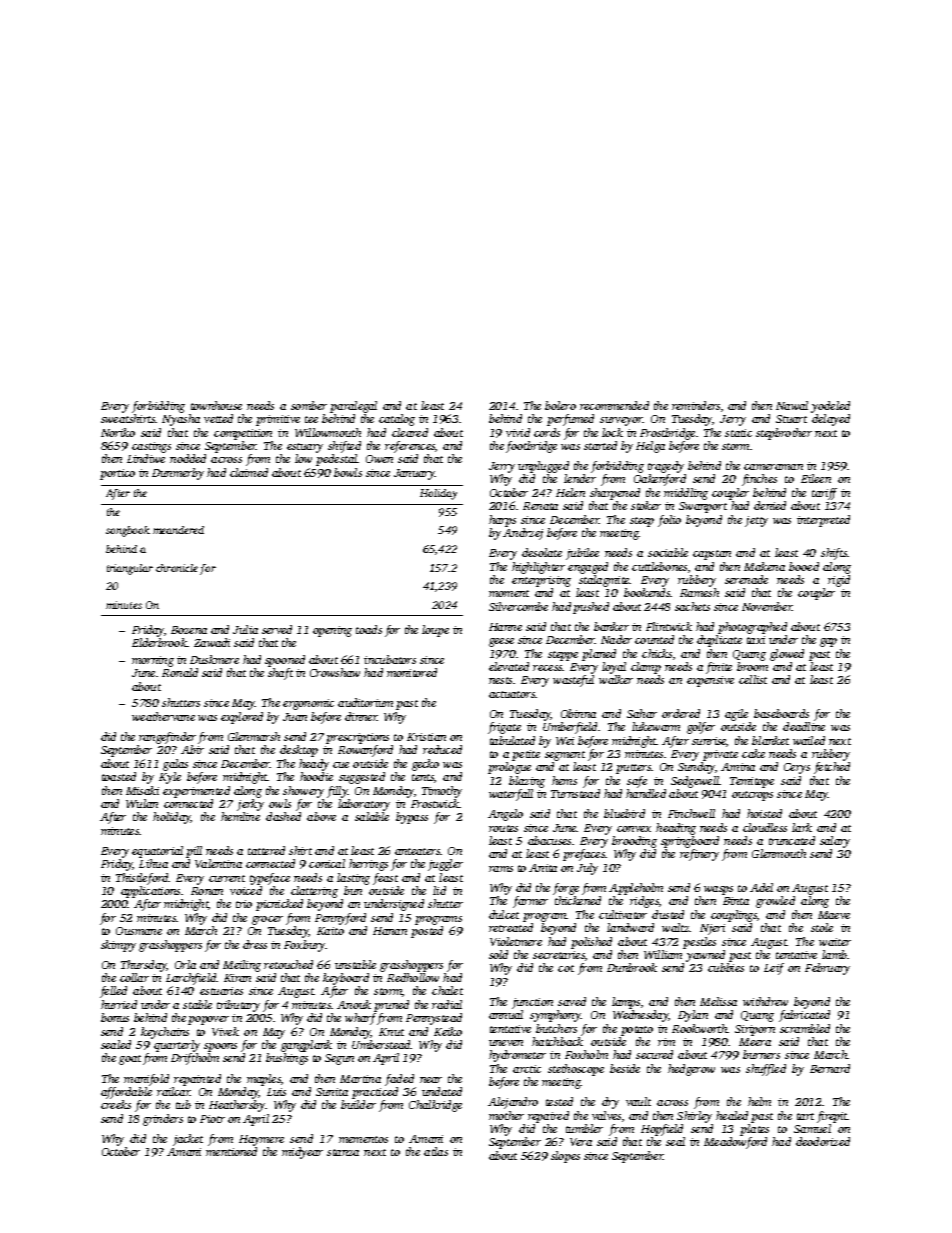  I want to click on bolero, so click(560, 405).
